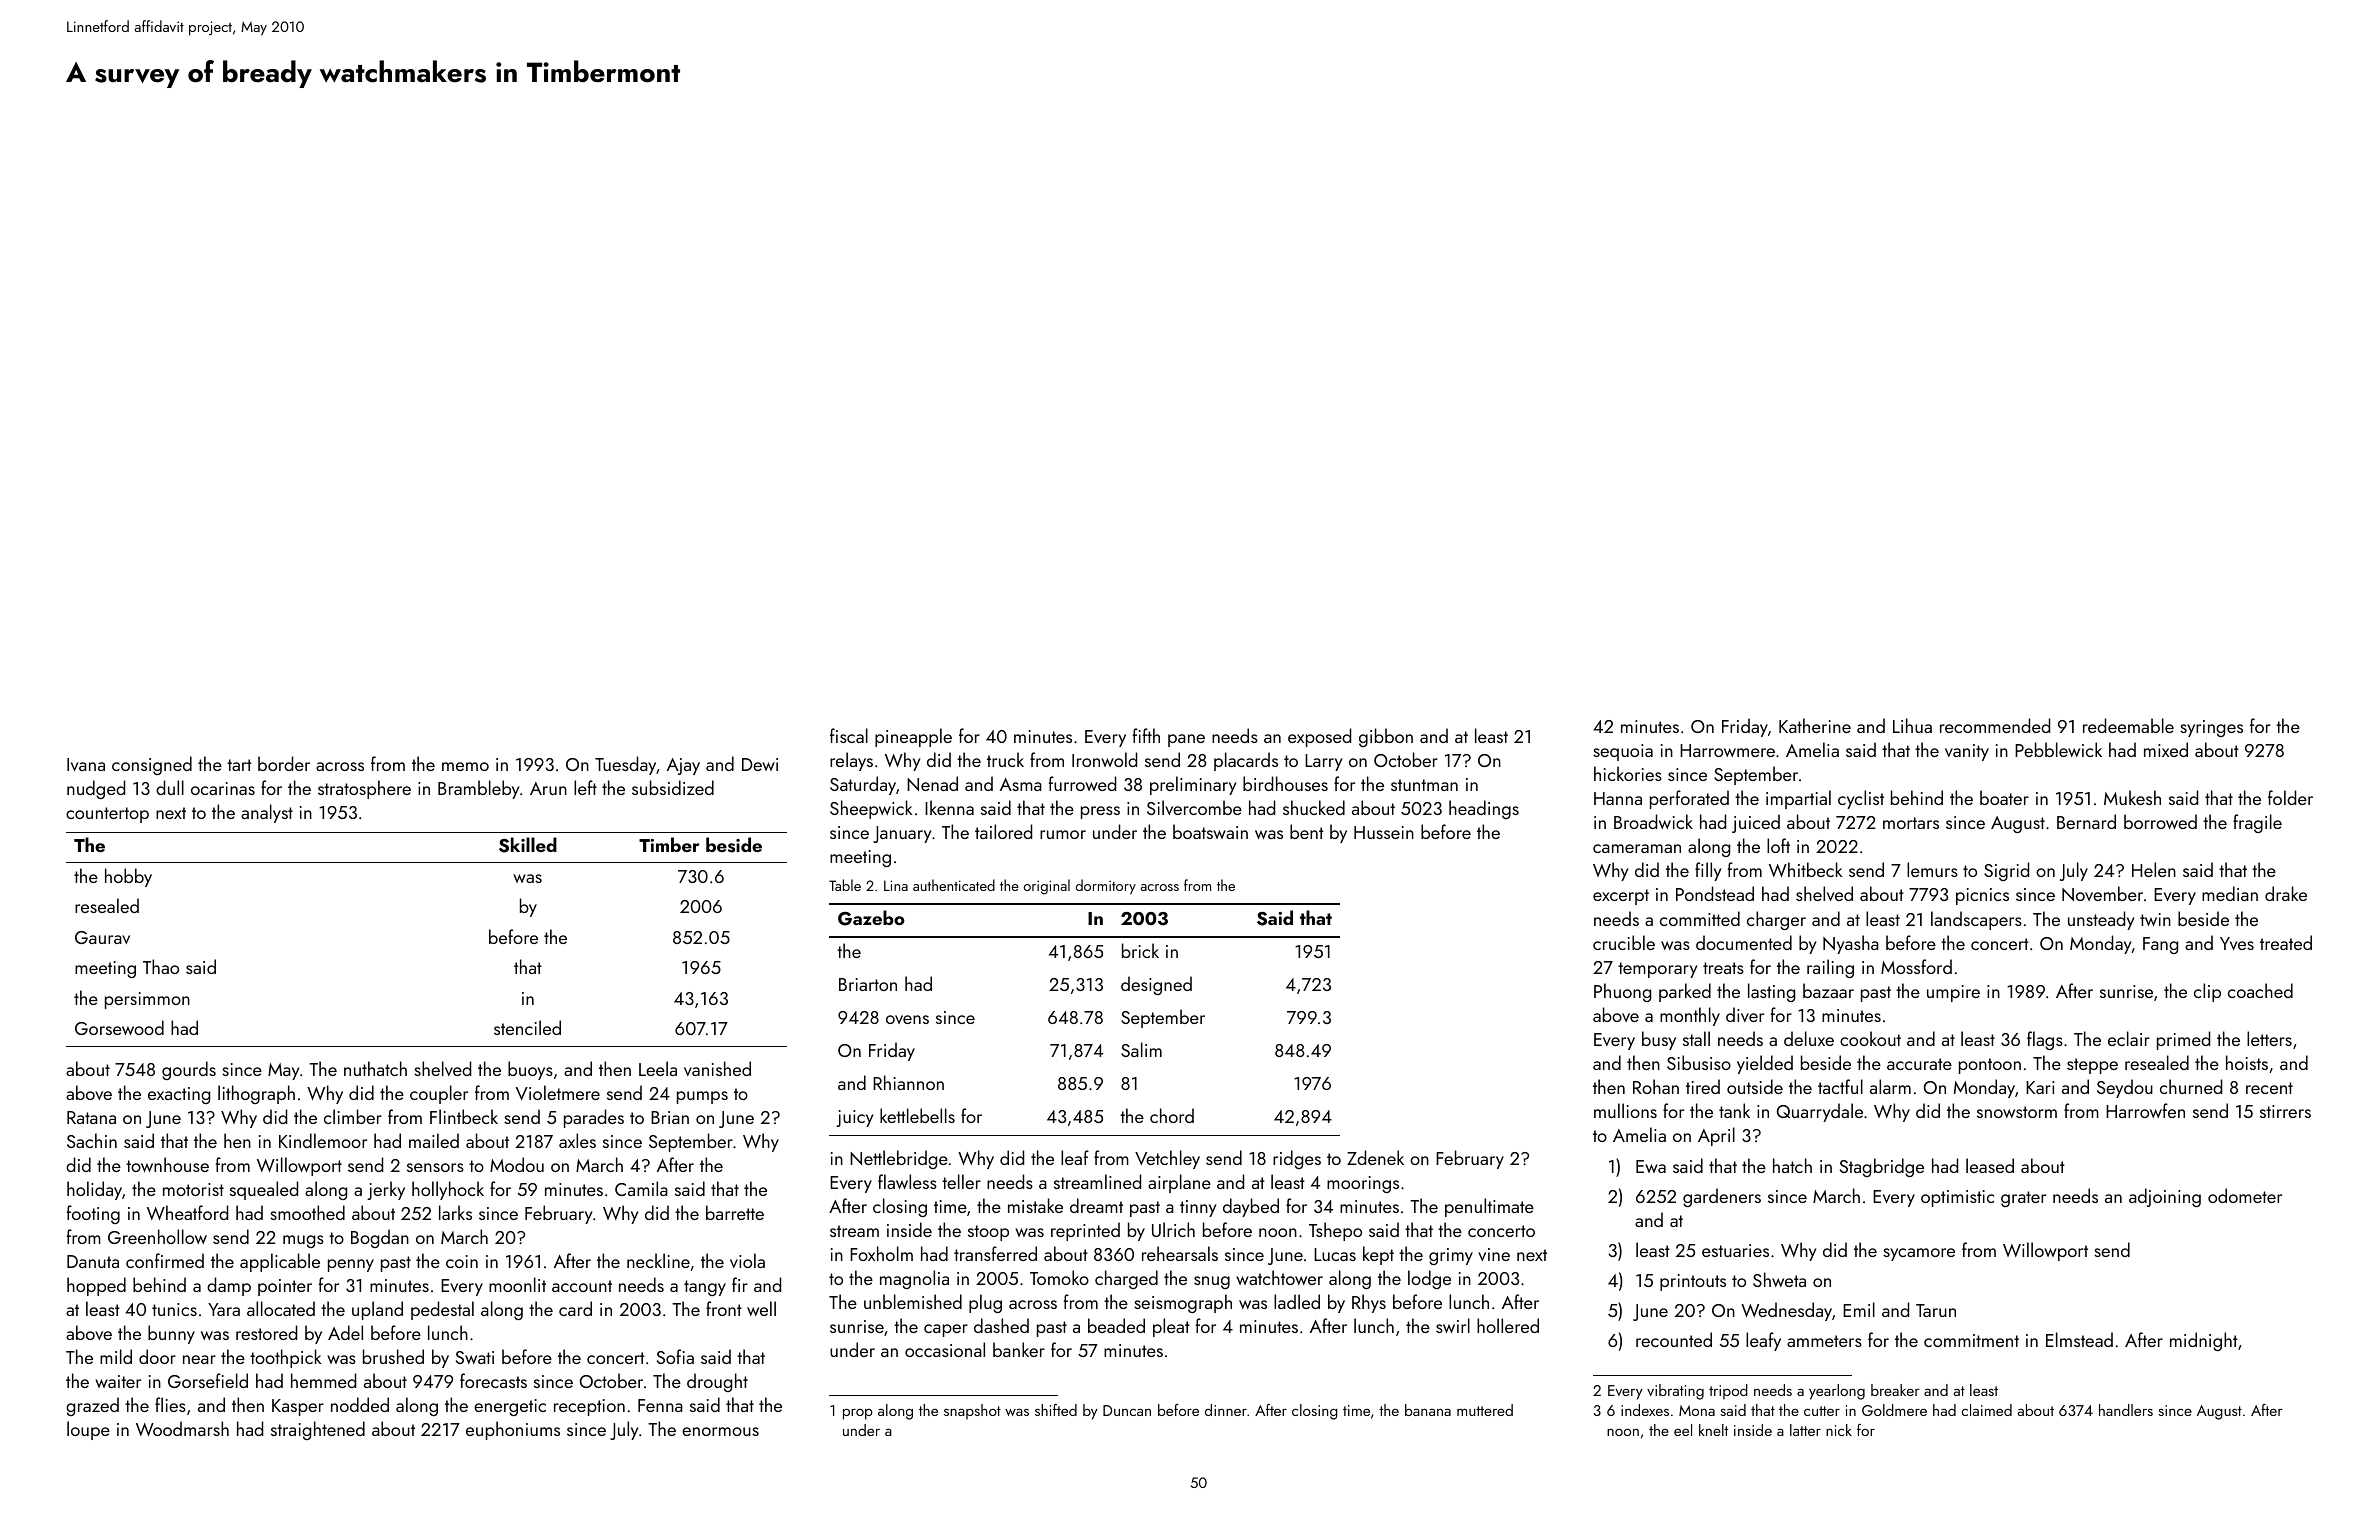  I want to click on parades, so click(594, 1118).
